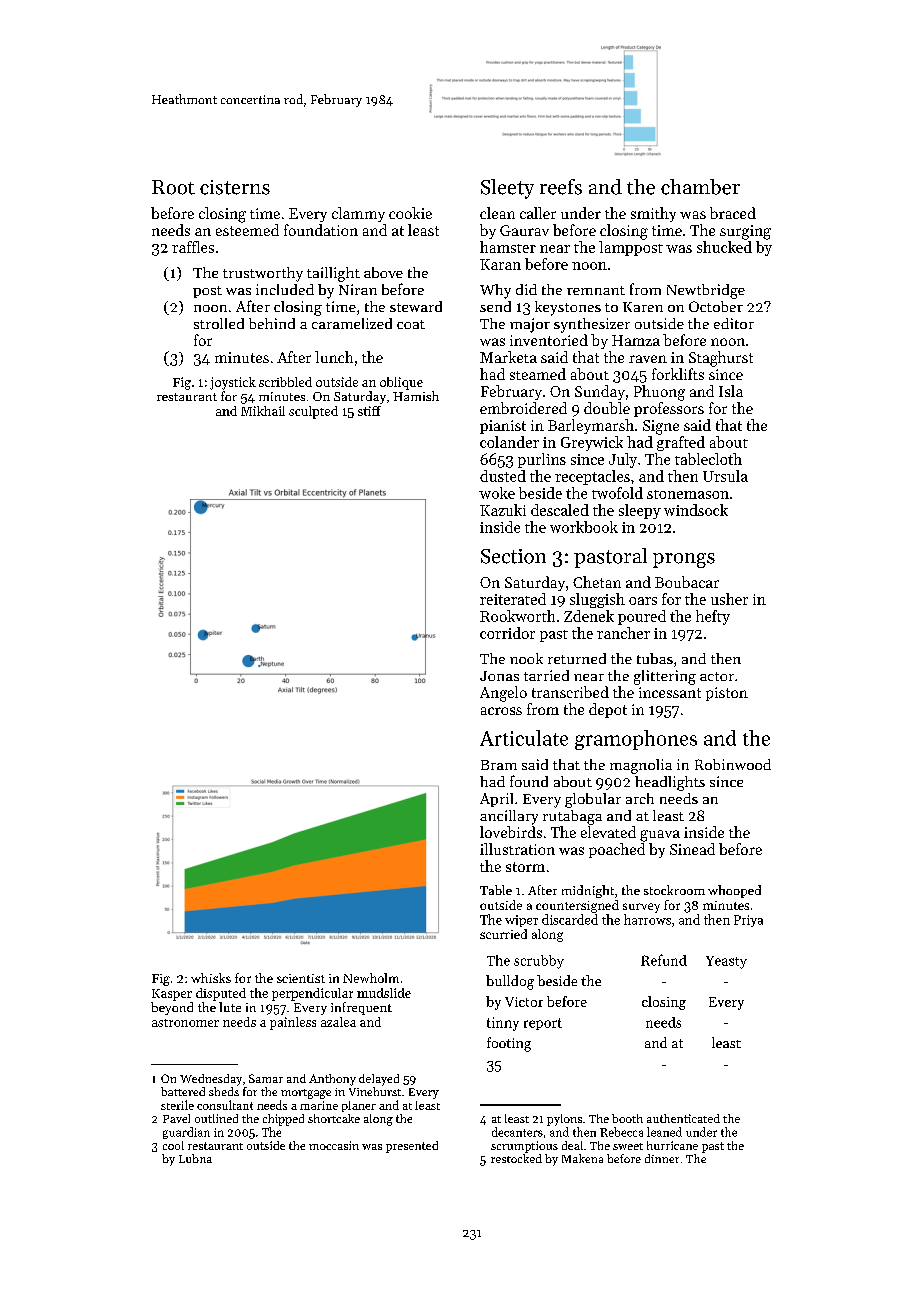 This image has height=1311, width=924. Describe the element at coordinates (655, 658) in the image. I see `tubas` at that location.
